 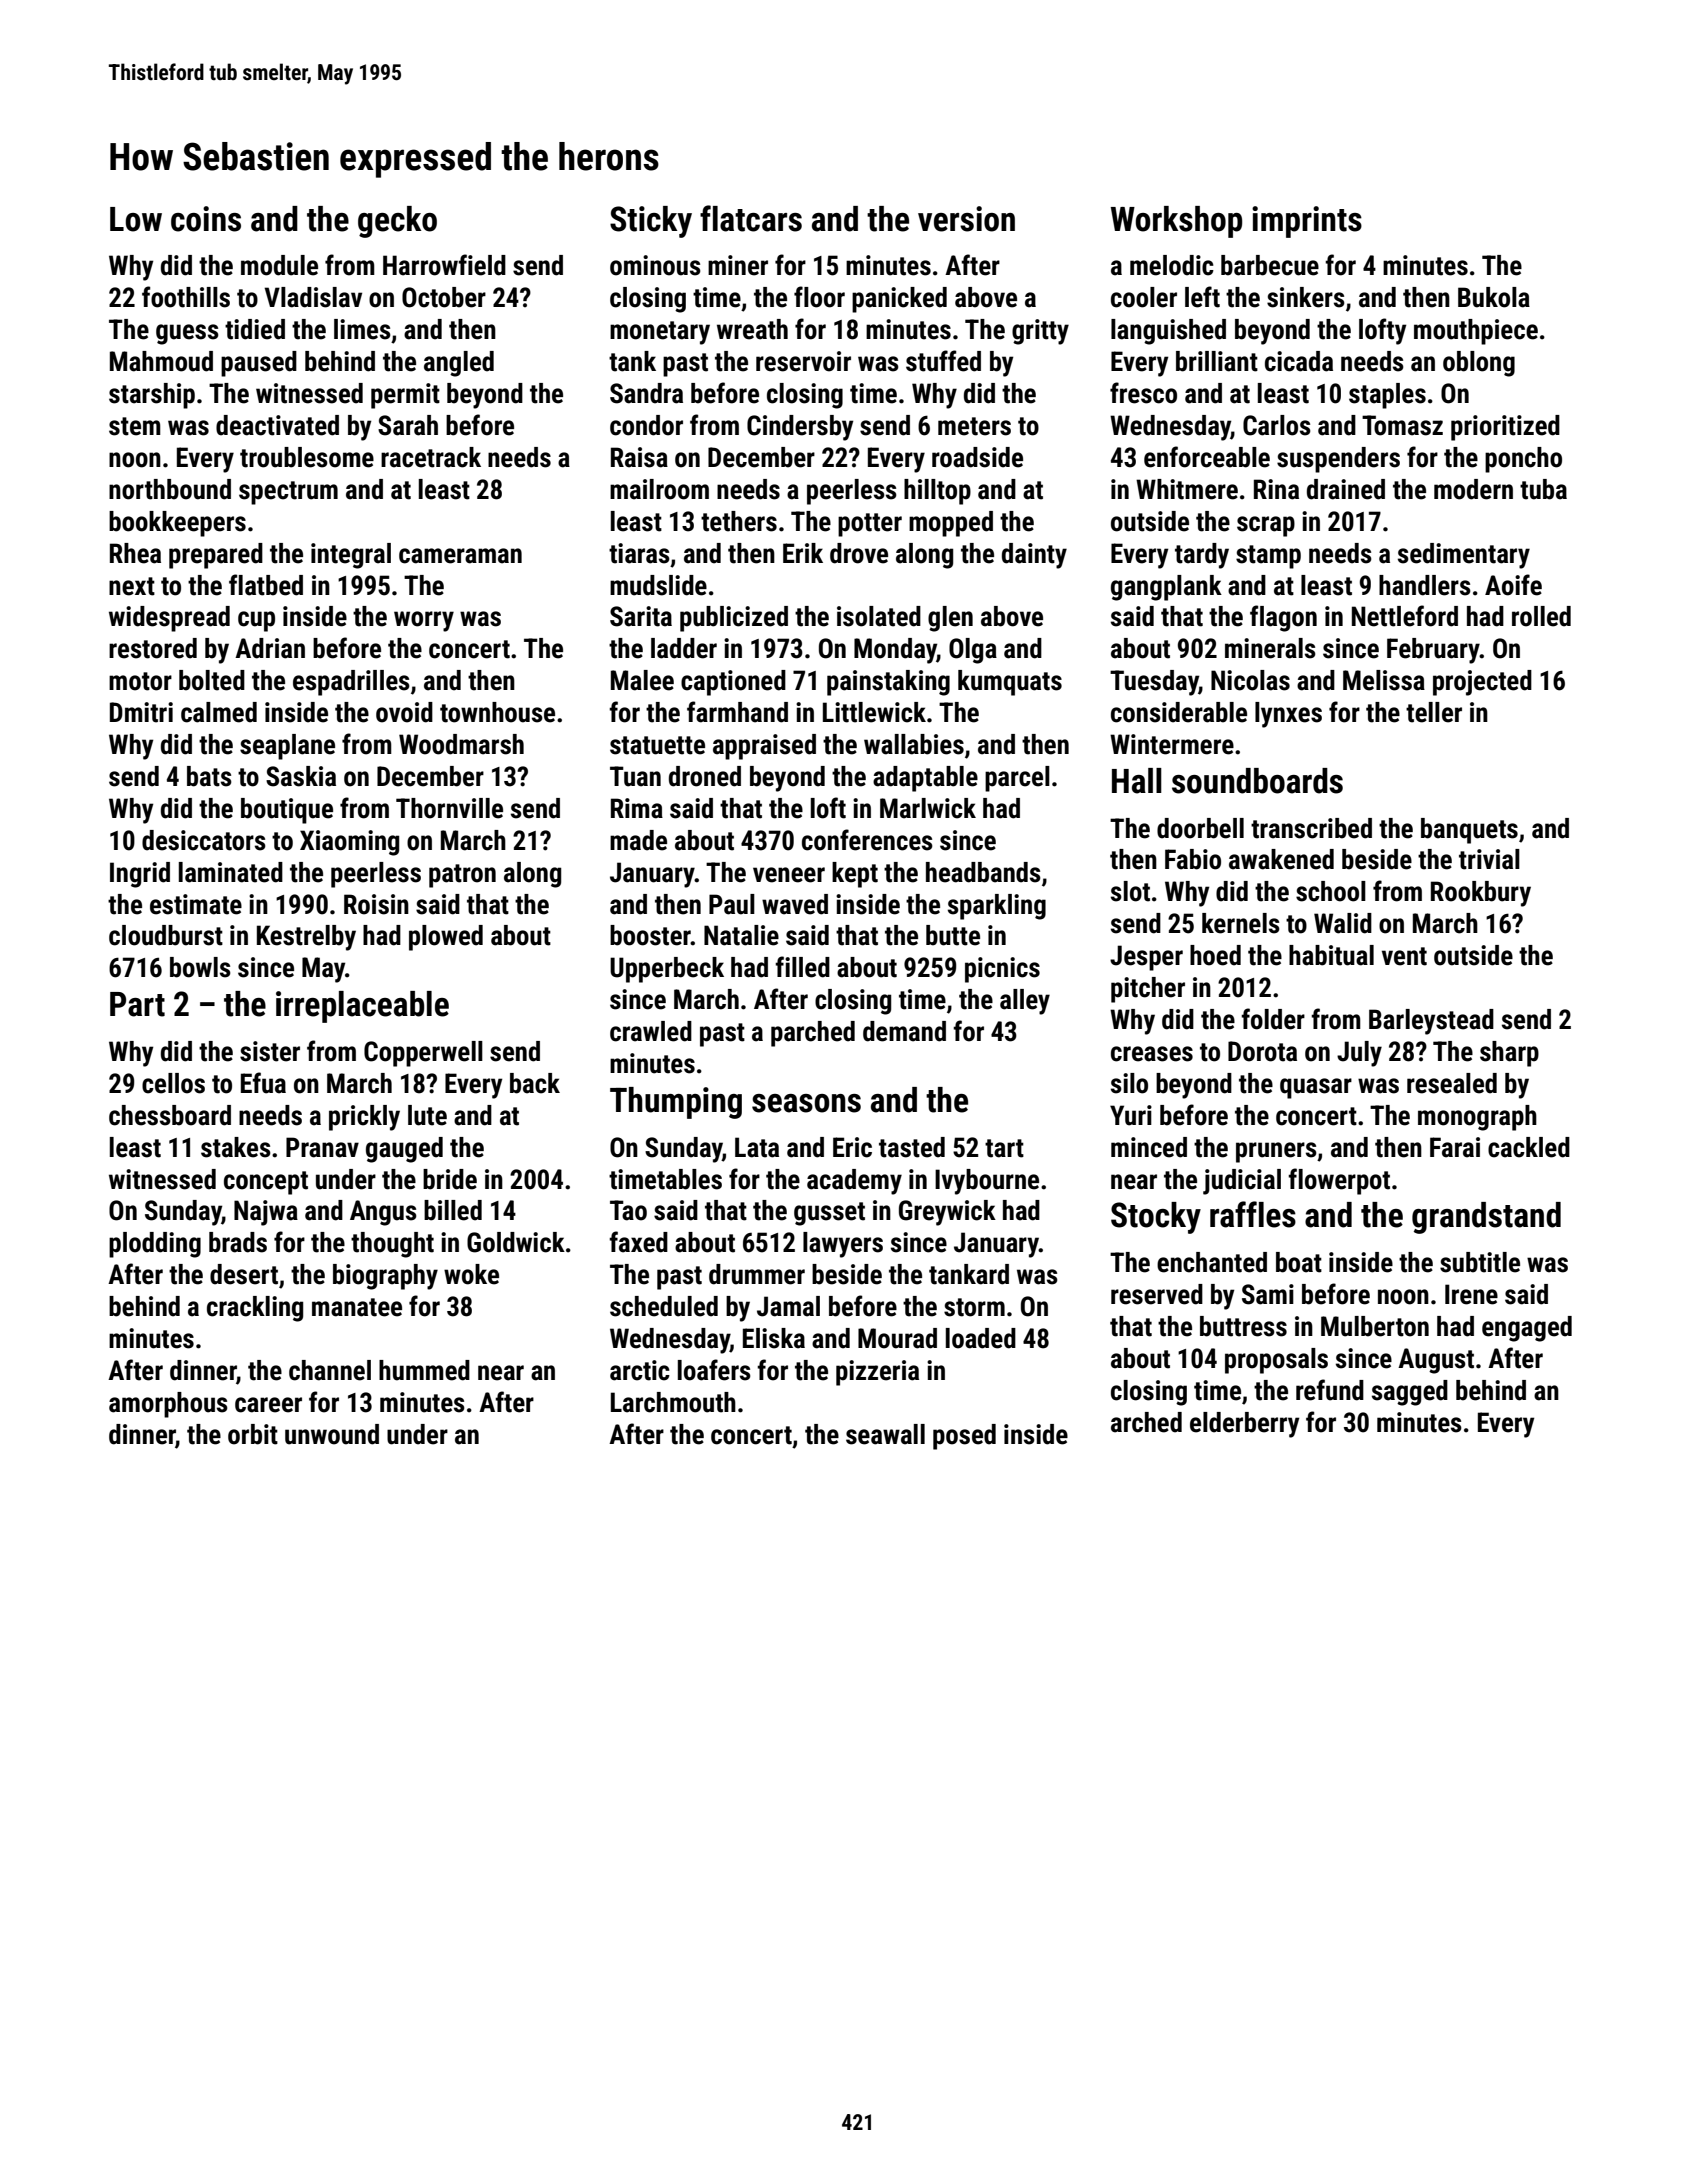 I want to click on Jesper, so click(x=1146, y=958).
